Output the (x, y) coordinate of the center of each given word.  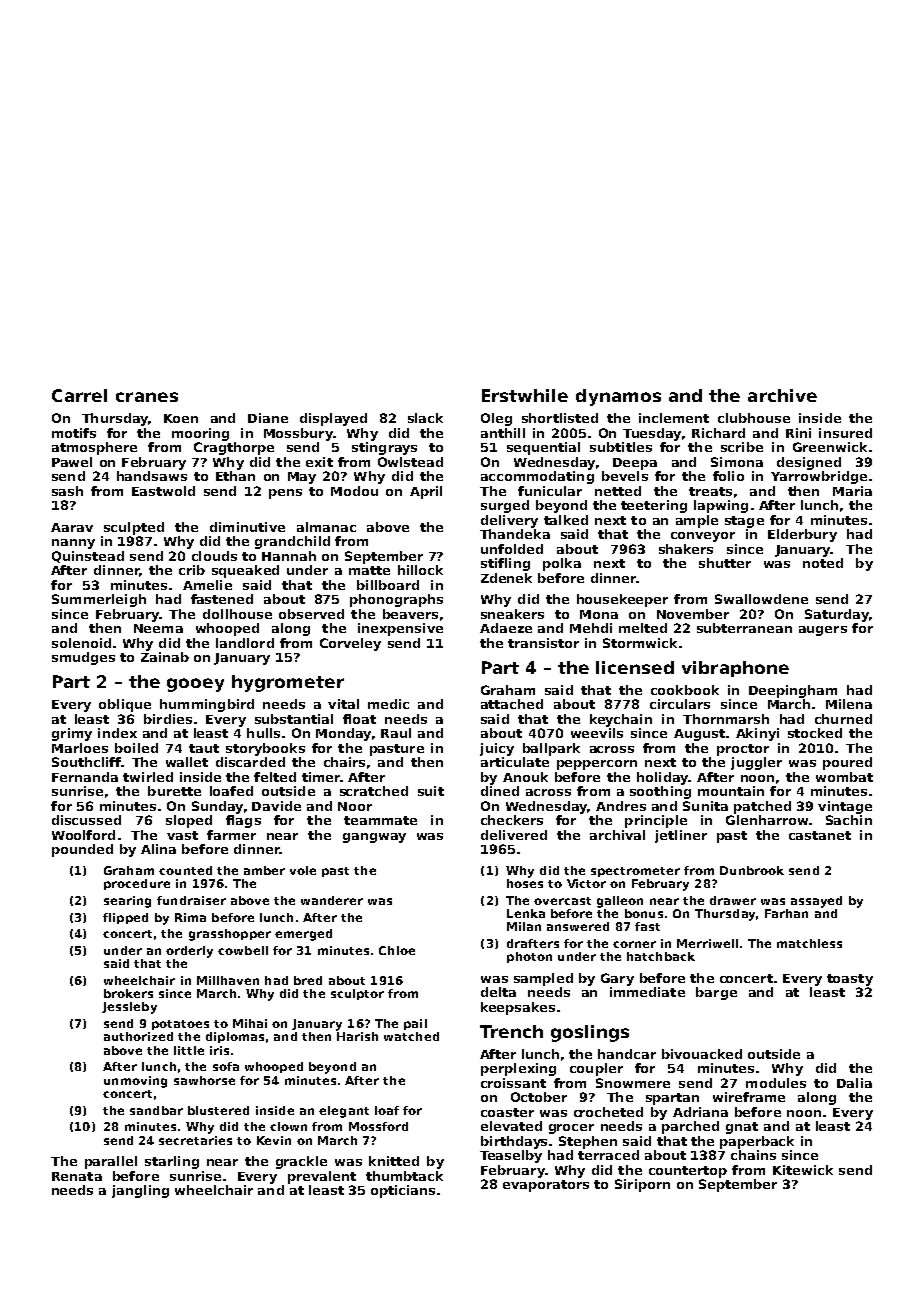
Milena (849, 704)
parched (690, 1127)
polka (562, 564)
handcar (627, 1054)
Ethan (235, 476)
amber (264, 870)
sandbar (156, 1110)
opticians (403, 1191)
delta (498, 992)
